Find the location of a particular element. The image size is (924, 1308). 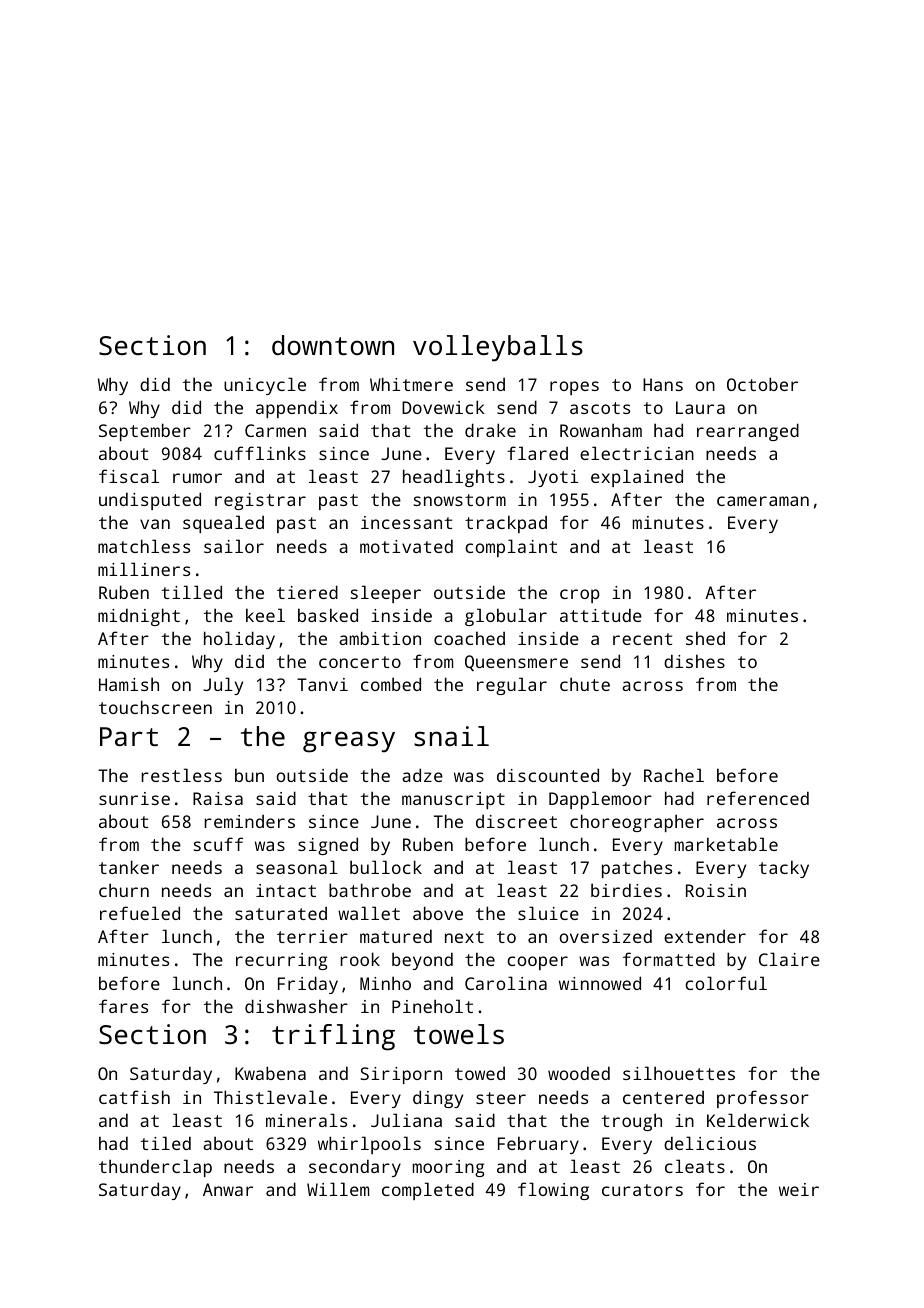

touchscreen is located at coordinates (155, 707).
